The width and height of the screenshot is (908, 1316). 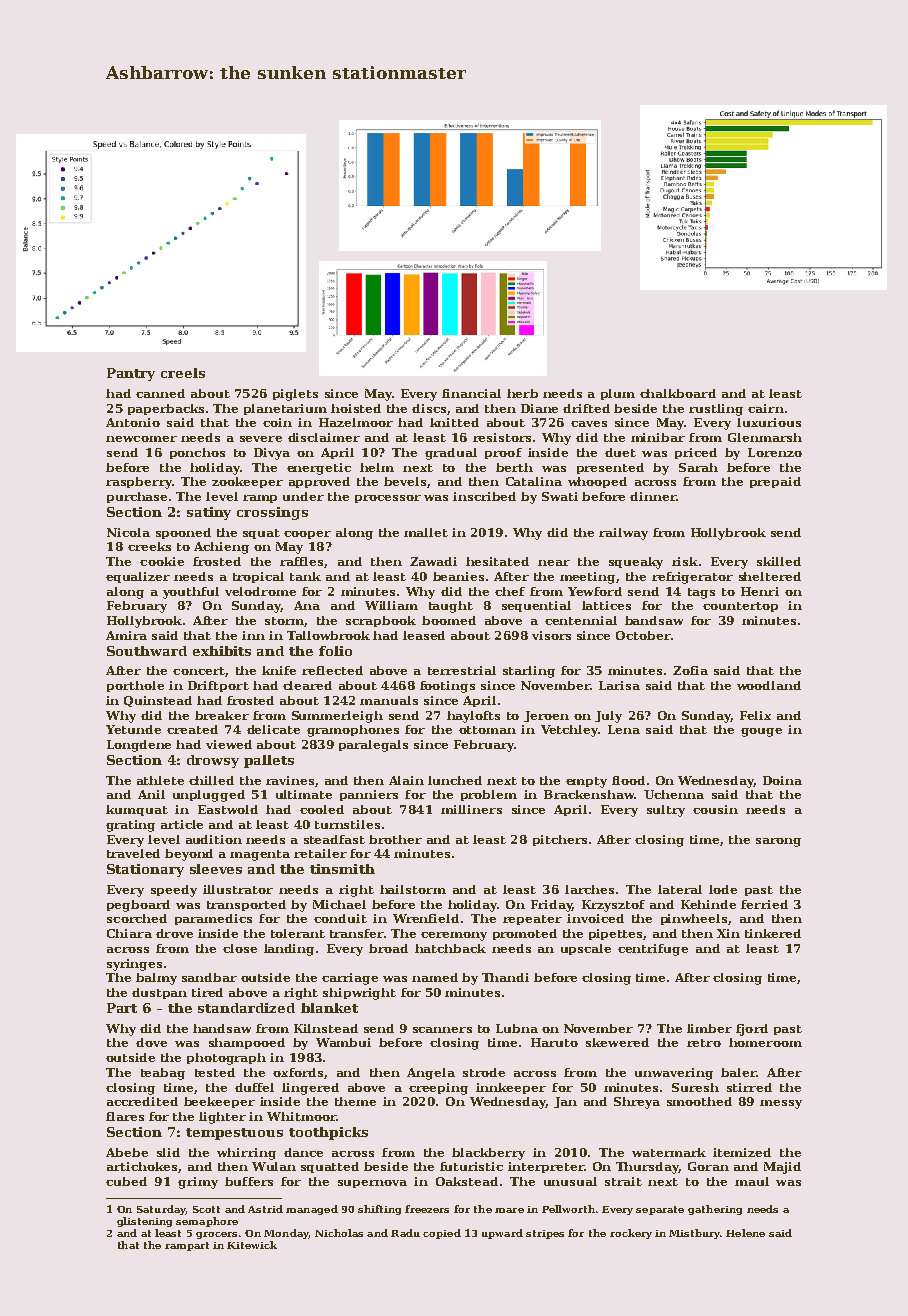 What do you see at coordinates (678, 393) in the screenshot?
I see `chalkboard` at bounding box center [678, 393].
